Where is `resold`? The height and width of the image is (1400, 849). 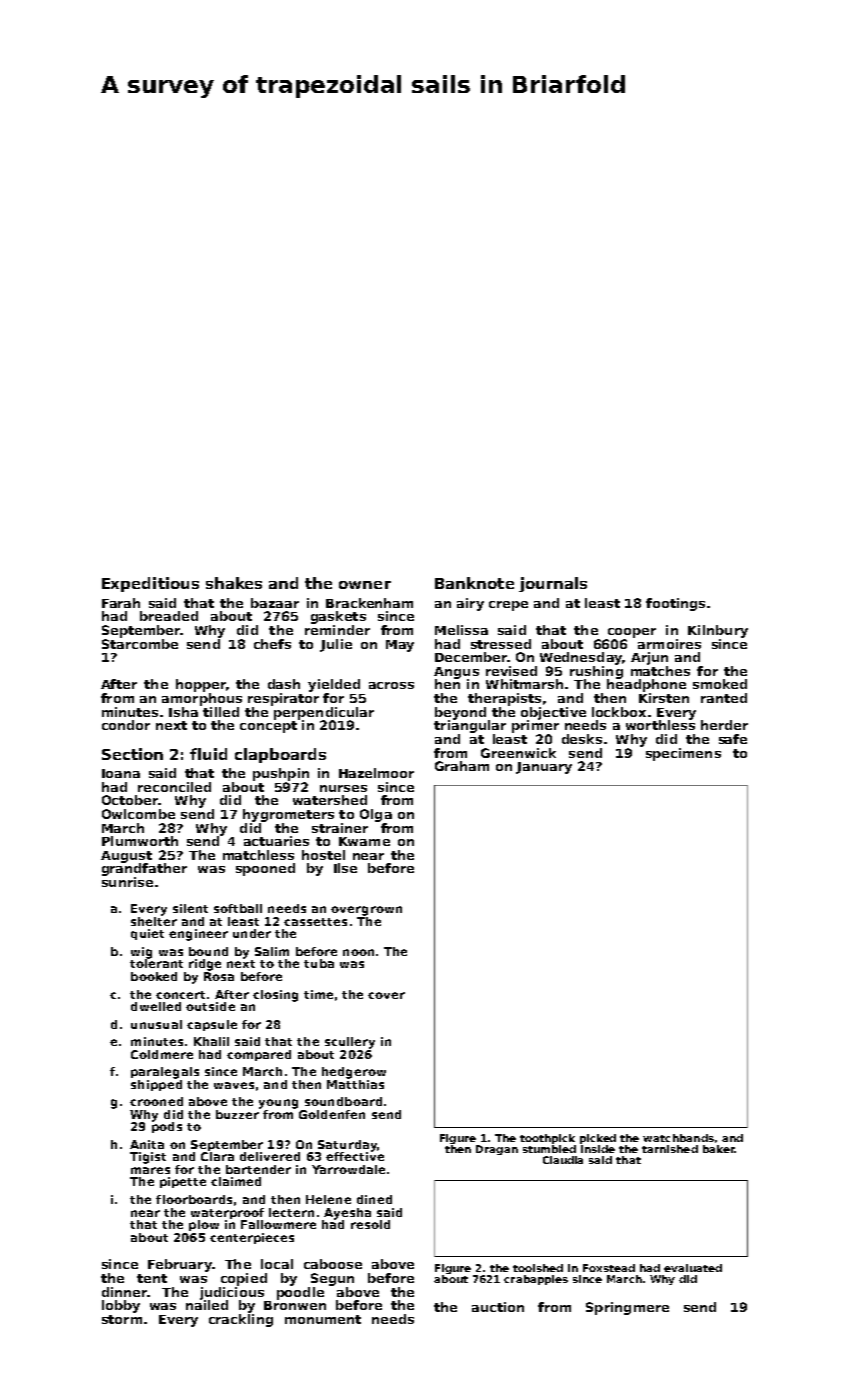
resold is located at coordinates (370, 1224).
